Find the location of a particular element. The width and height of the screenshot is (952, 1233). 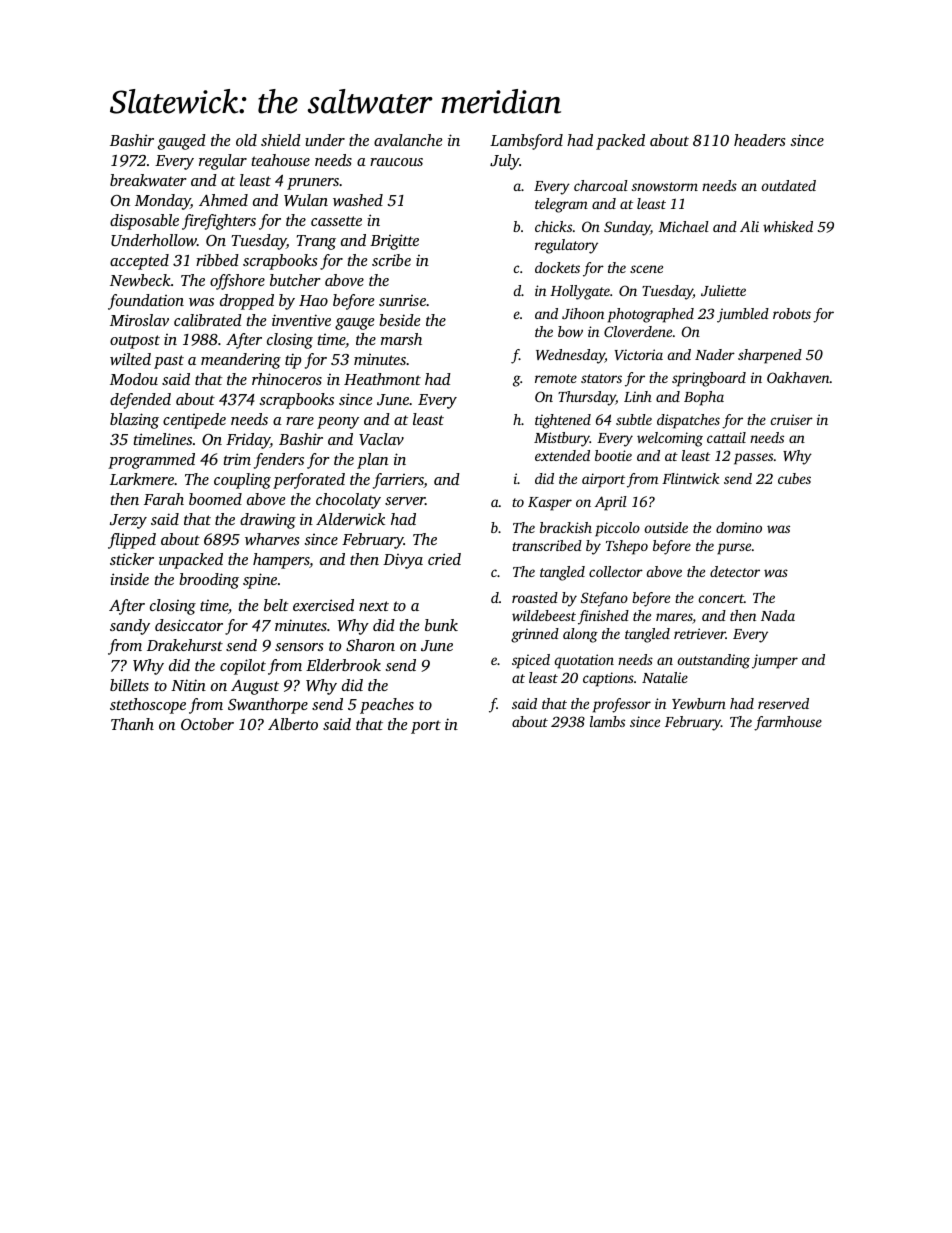

drawing is located at coordinates (268, 521).
